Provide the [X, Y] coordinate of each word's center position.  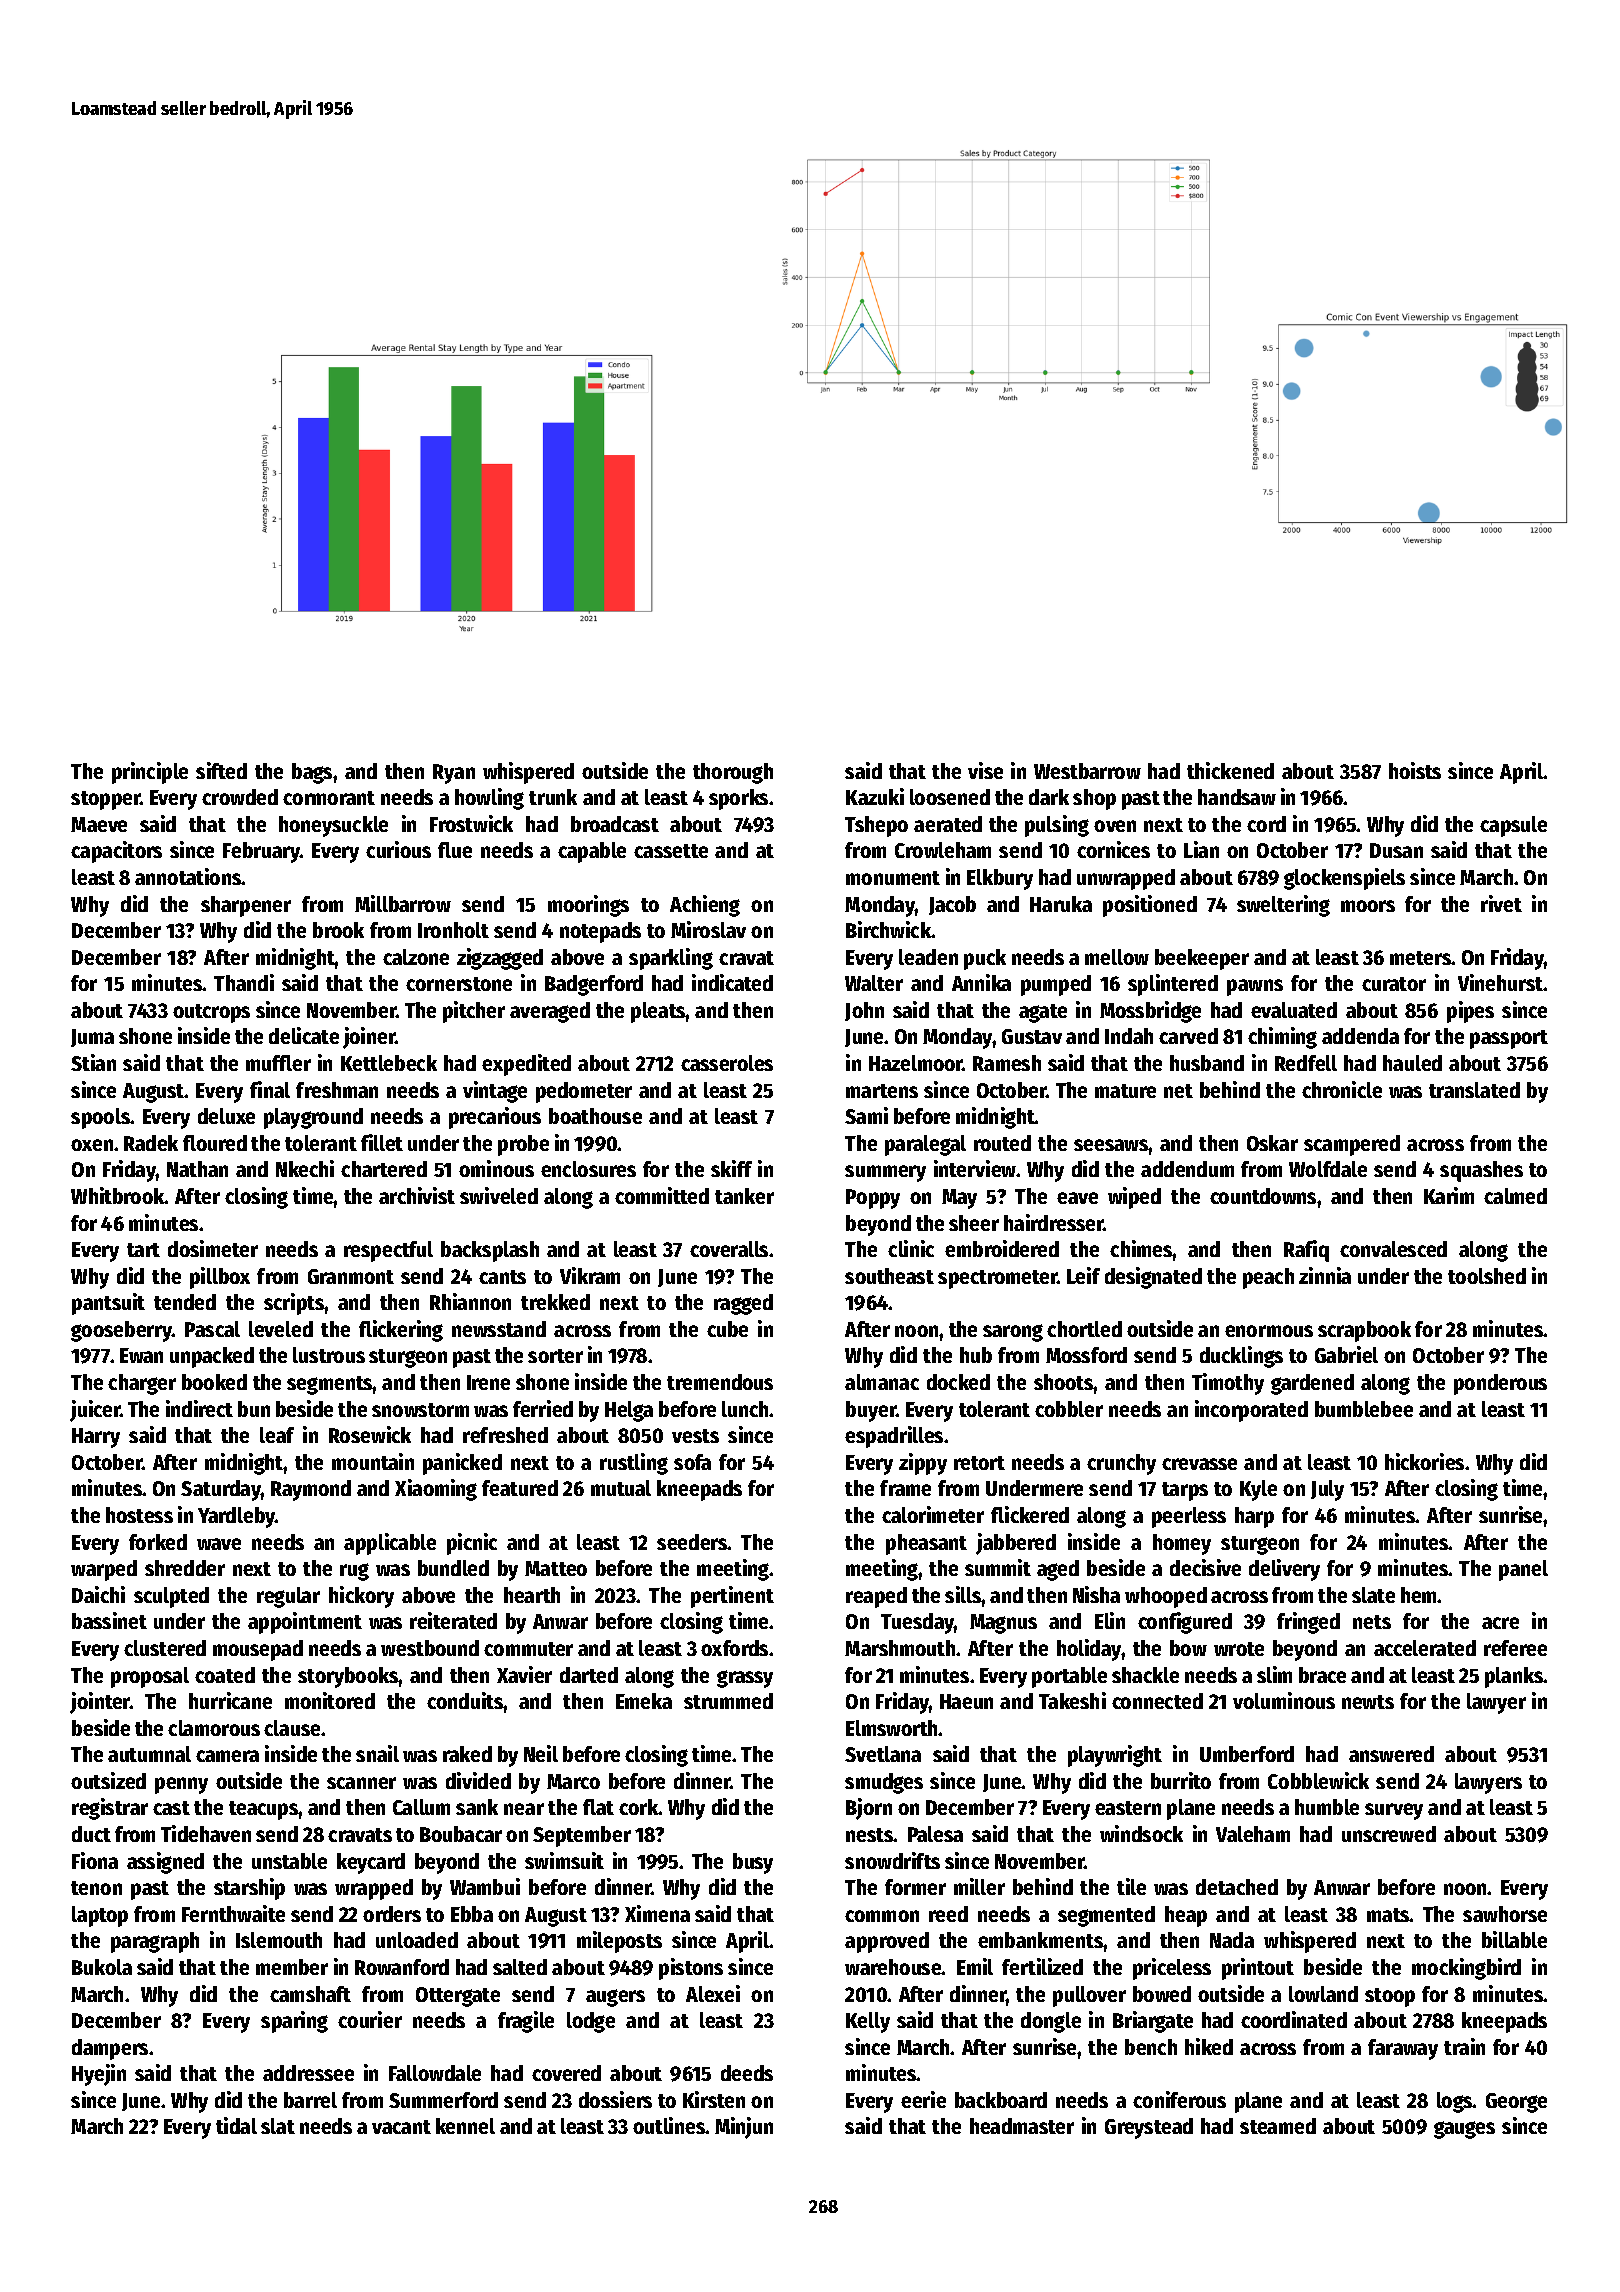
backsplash [490, 1251]
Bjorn [869, 1809]
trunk [553, 797]
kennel [465, 2126]
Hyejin [99, 2075]
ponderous [1500, 1384]
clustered [165, 1648]
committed [662, 1195]
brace [1322, 1675]
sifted [221, 770]
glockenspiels [1344, 879]
